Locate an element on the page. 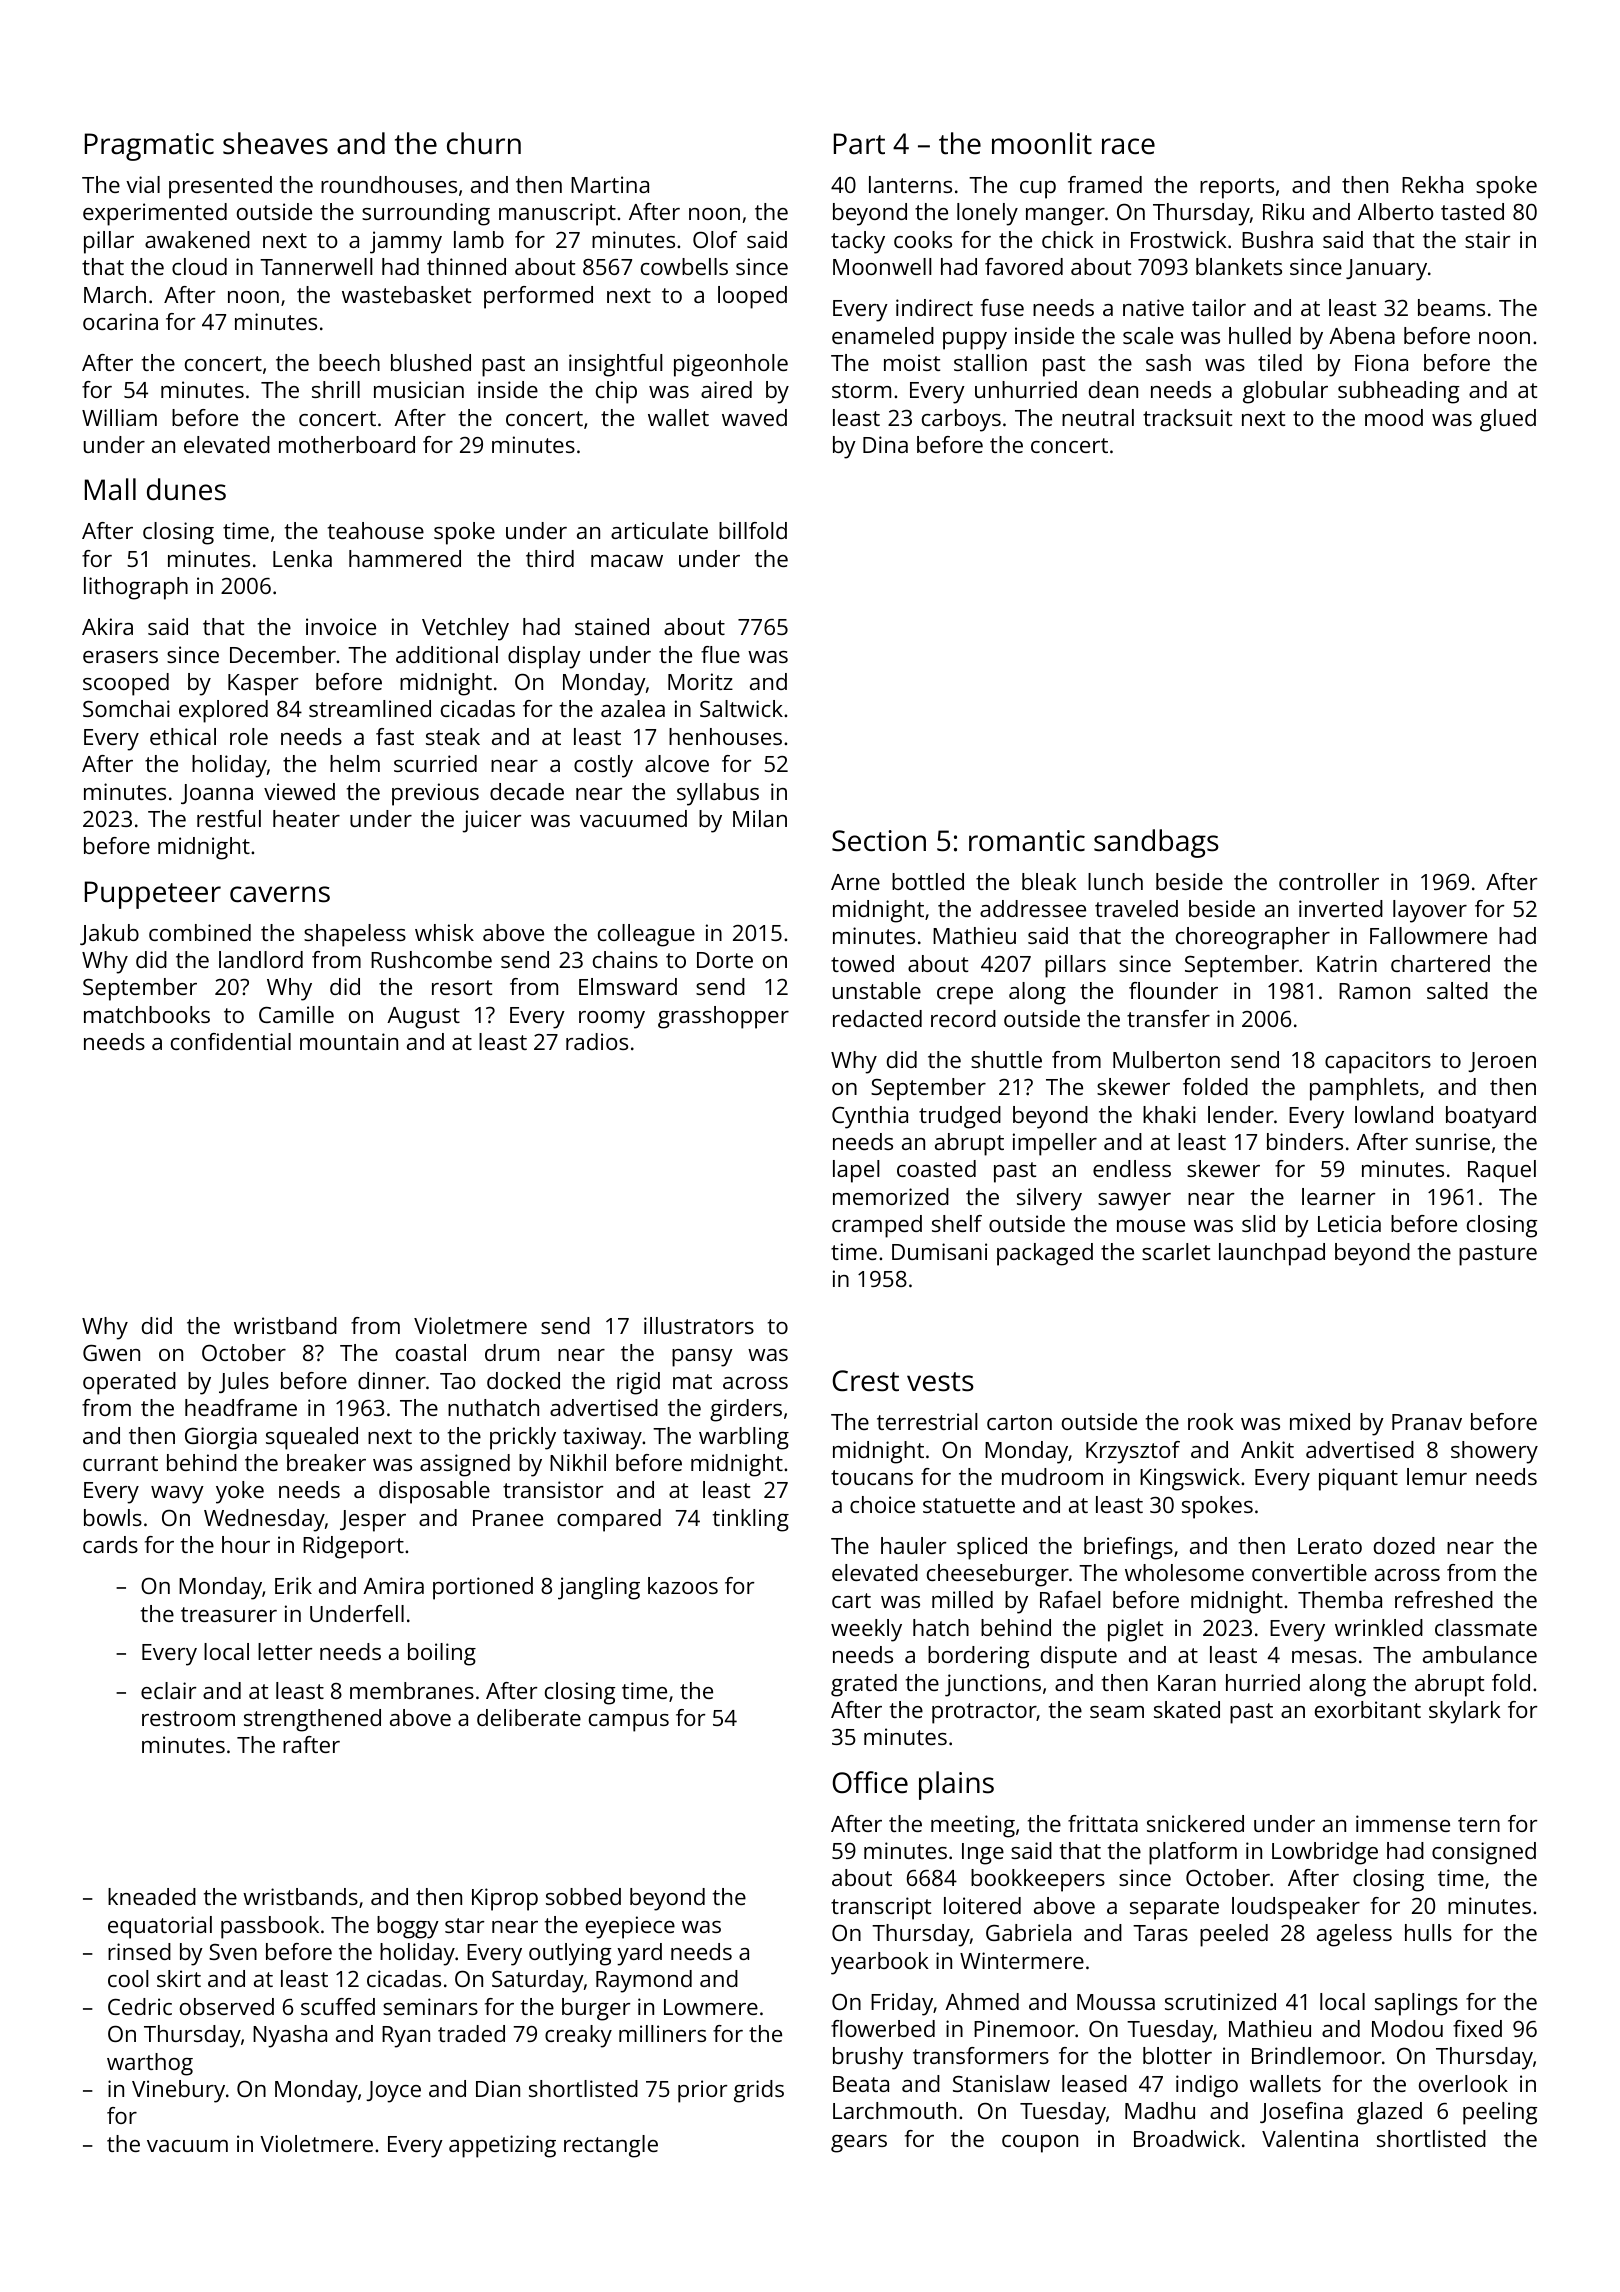 The height and width of the page is (2292, 1620). Dina is located at coordinates (885, 444).
